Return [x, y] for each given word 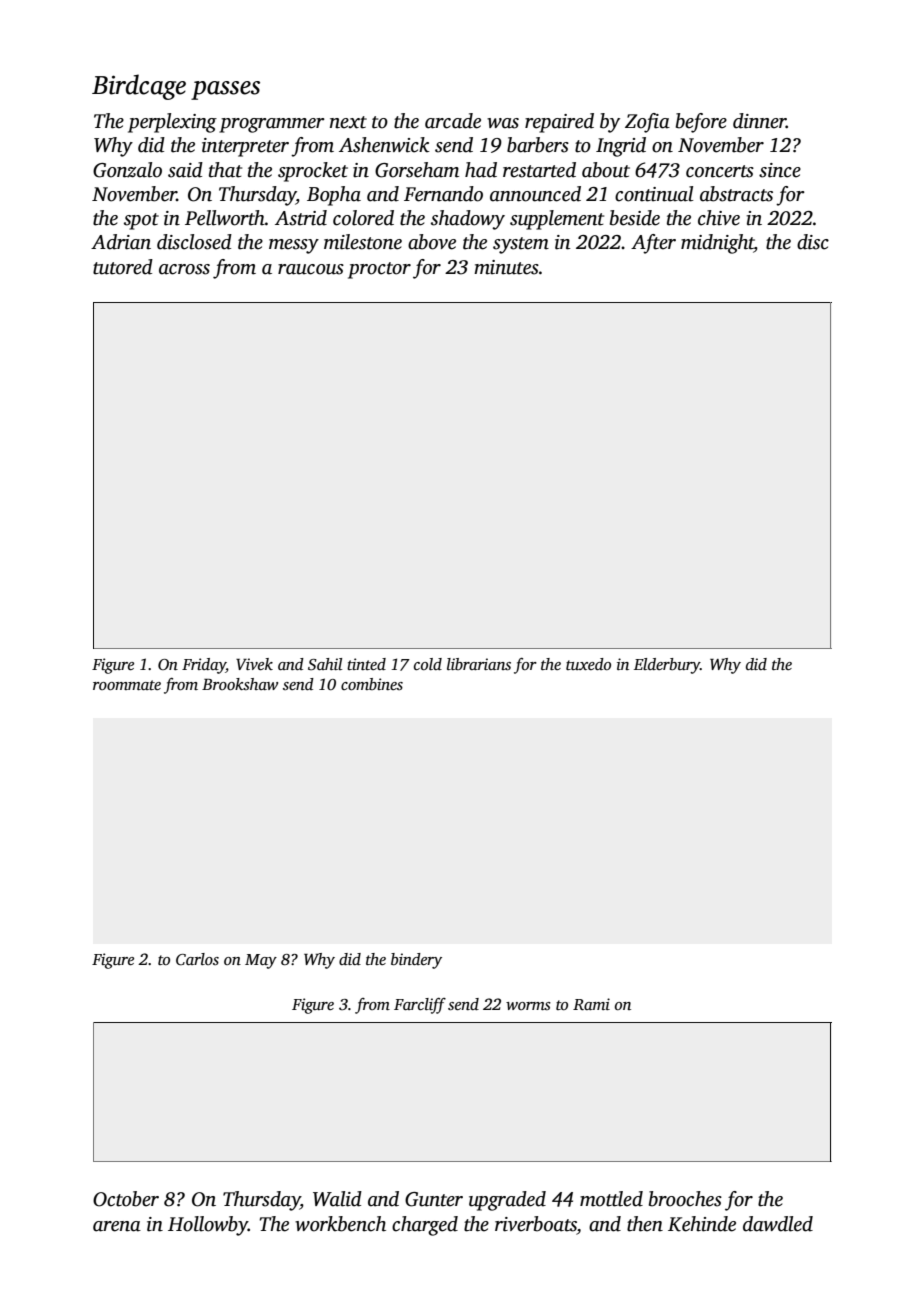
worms [528, 1006]
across [184, 269]
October [126, 1199]
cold [428, 664]
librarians [479, 664]
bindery [416, 961]
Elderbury [667, 666]
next [348, 122]
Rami [591, 1004]
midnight [717, 244]
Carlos [197, 959]
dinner [759, 121]
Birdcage [139, 87]
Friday [204, 666]
